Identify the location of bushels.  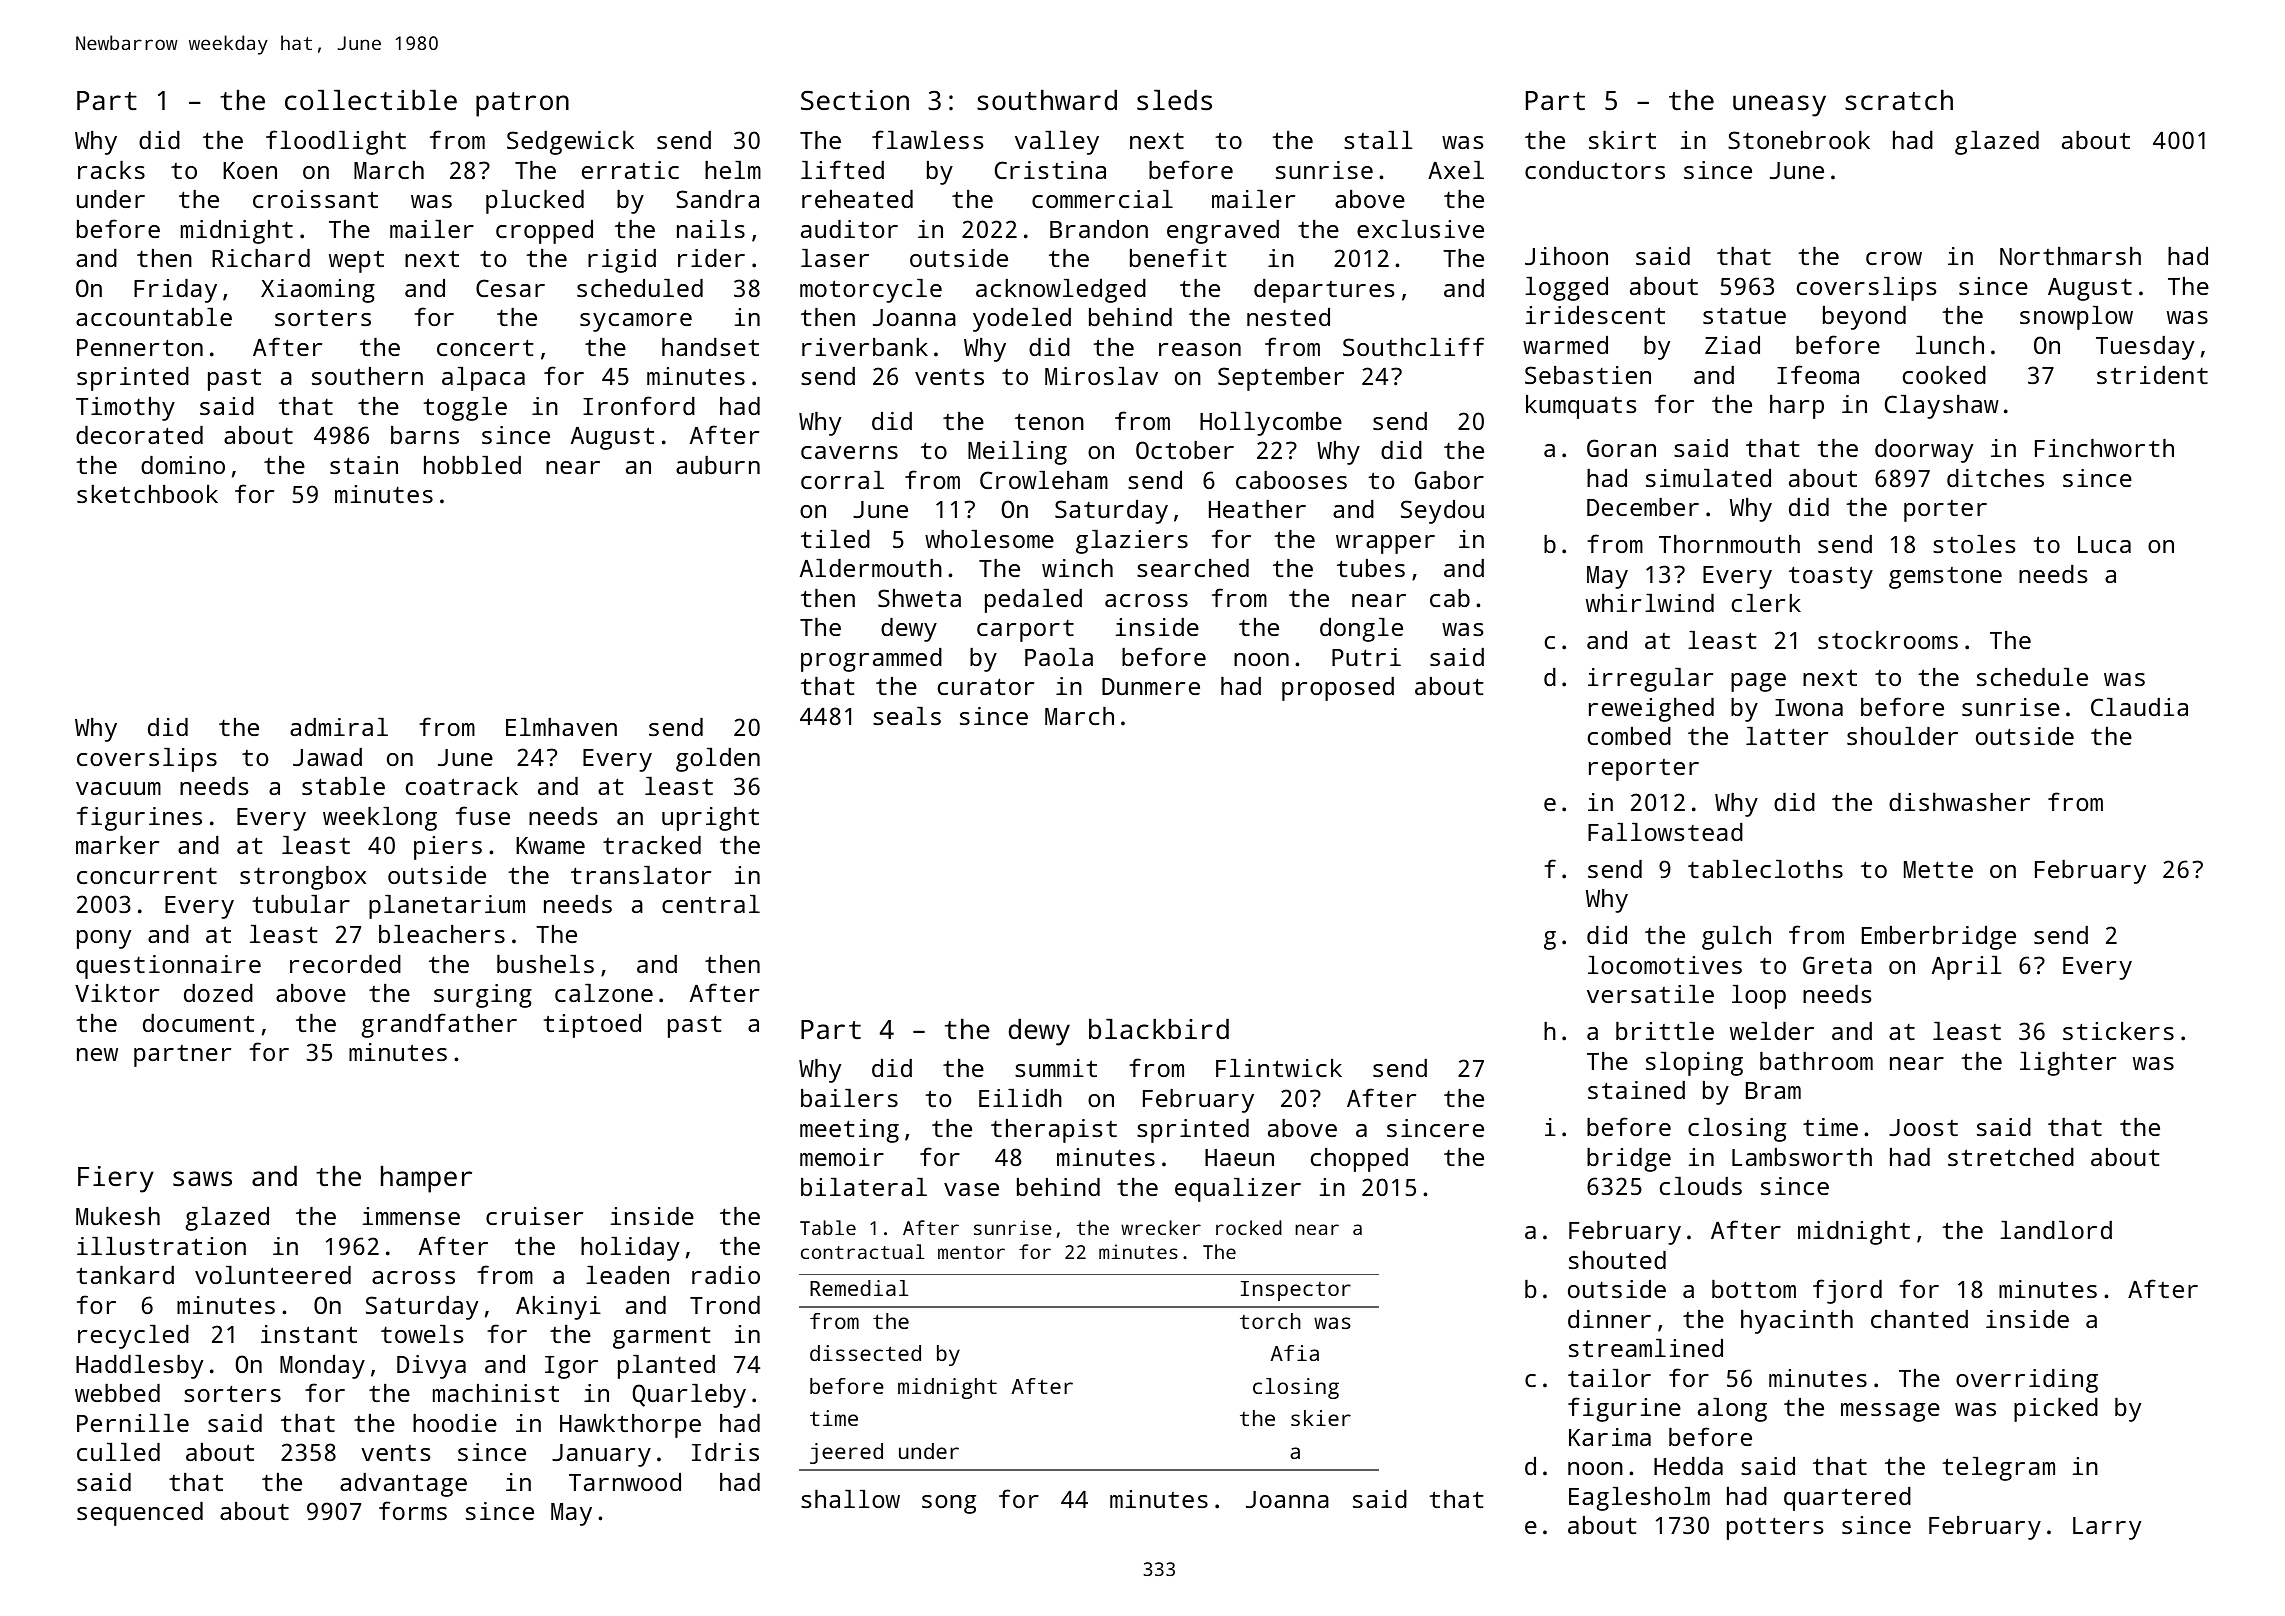
(545, 964).
